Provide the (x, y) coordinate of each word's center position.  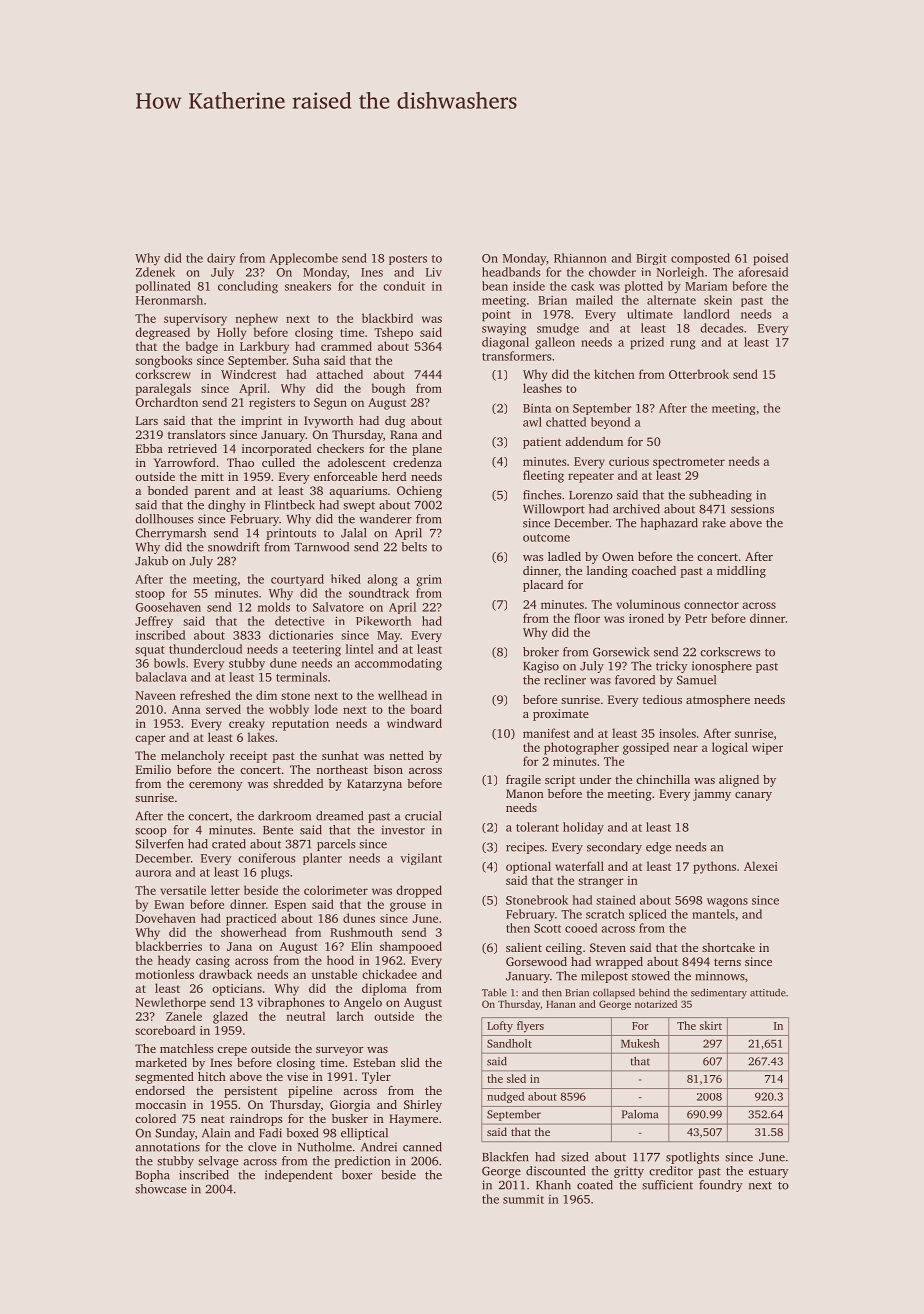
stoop (150, 595)
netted (406, 755)
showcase (161, 1189)
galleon (555, 343)
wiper (767, 749)
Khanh (553, 1185)
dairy (221, 259)
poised (770, 259)
